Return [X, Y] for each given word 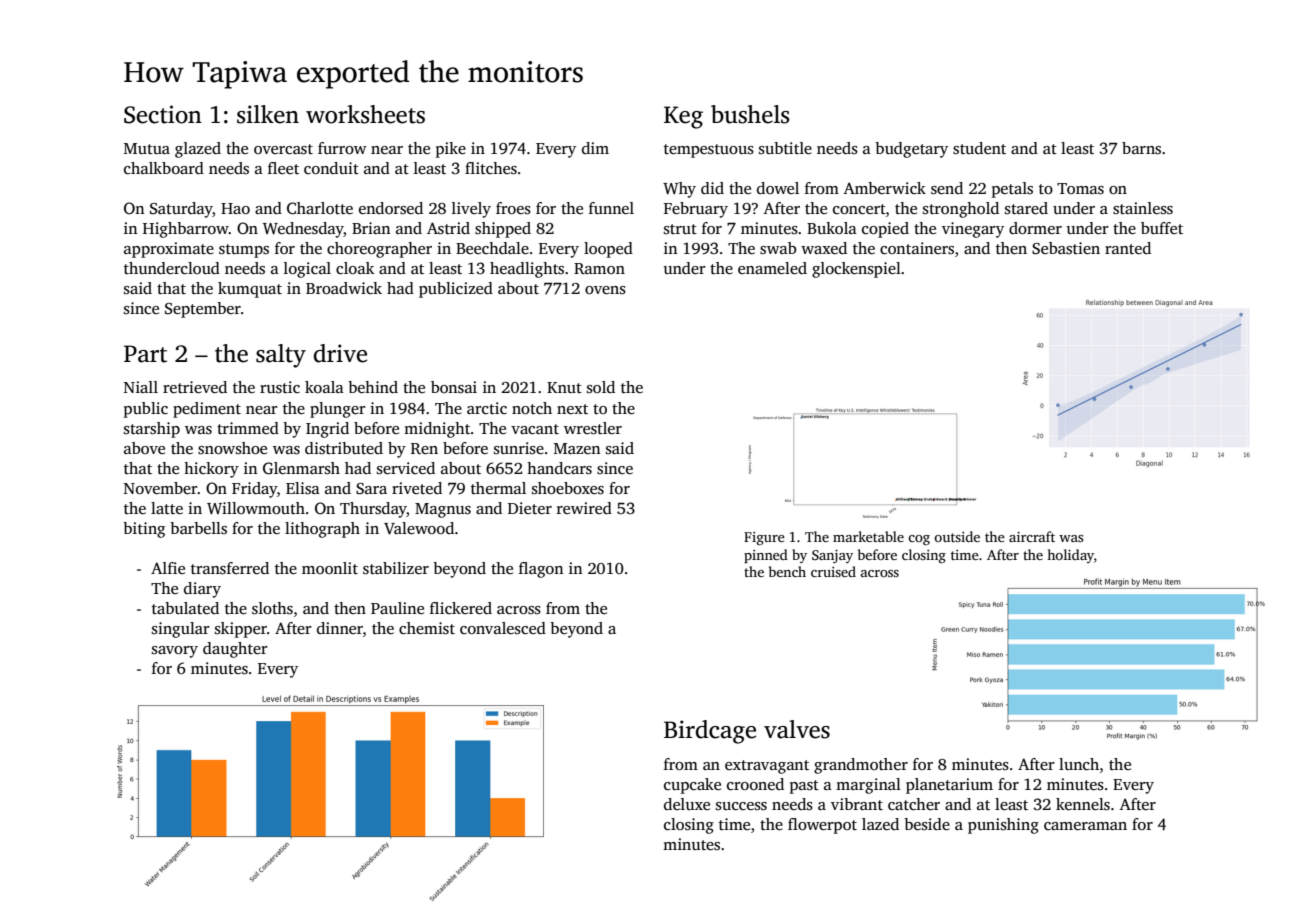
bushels [750, 114]
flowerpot [822, 826]
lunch [1079, 764]
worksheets [365, 114]
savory [175, 652]
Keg [683, 117]
